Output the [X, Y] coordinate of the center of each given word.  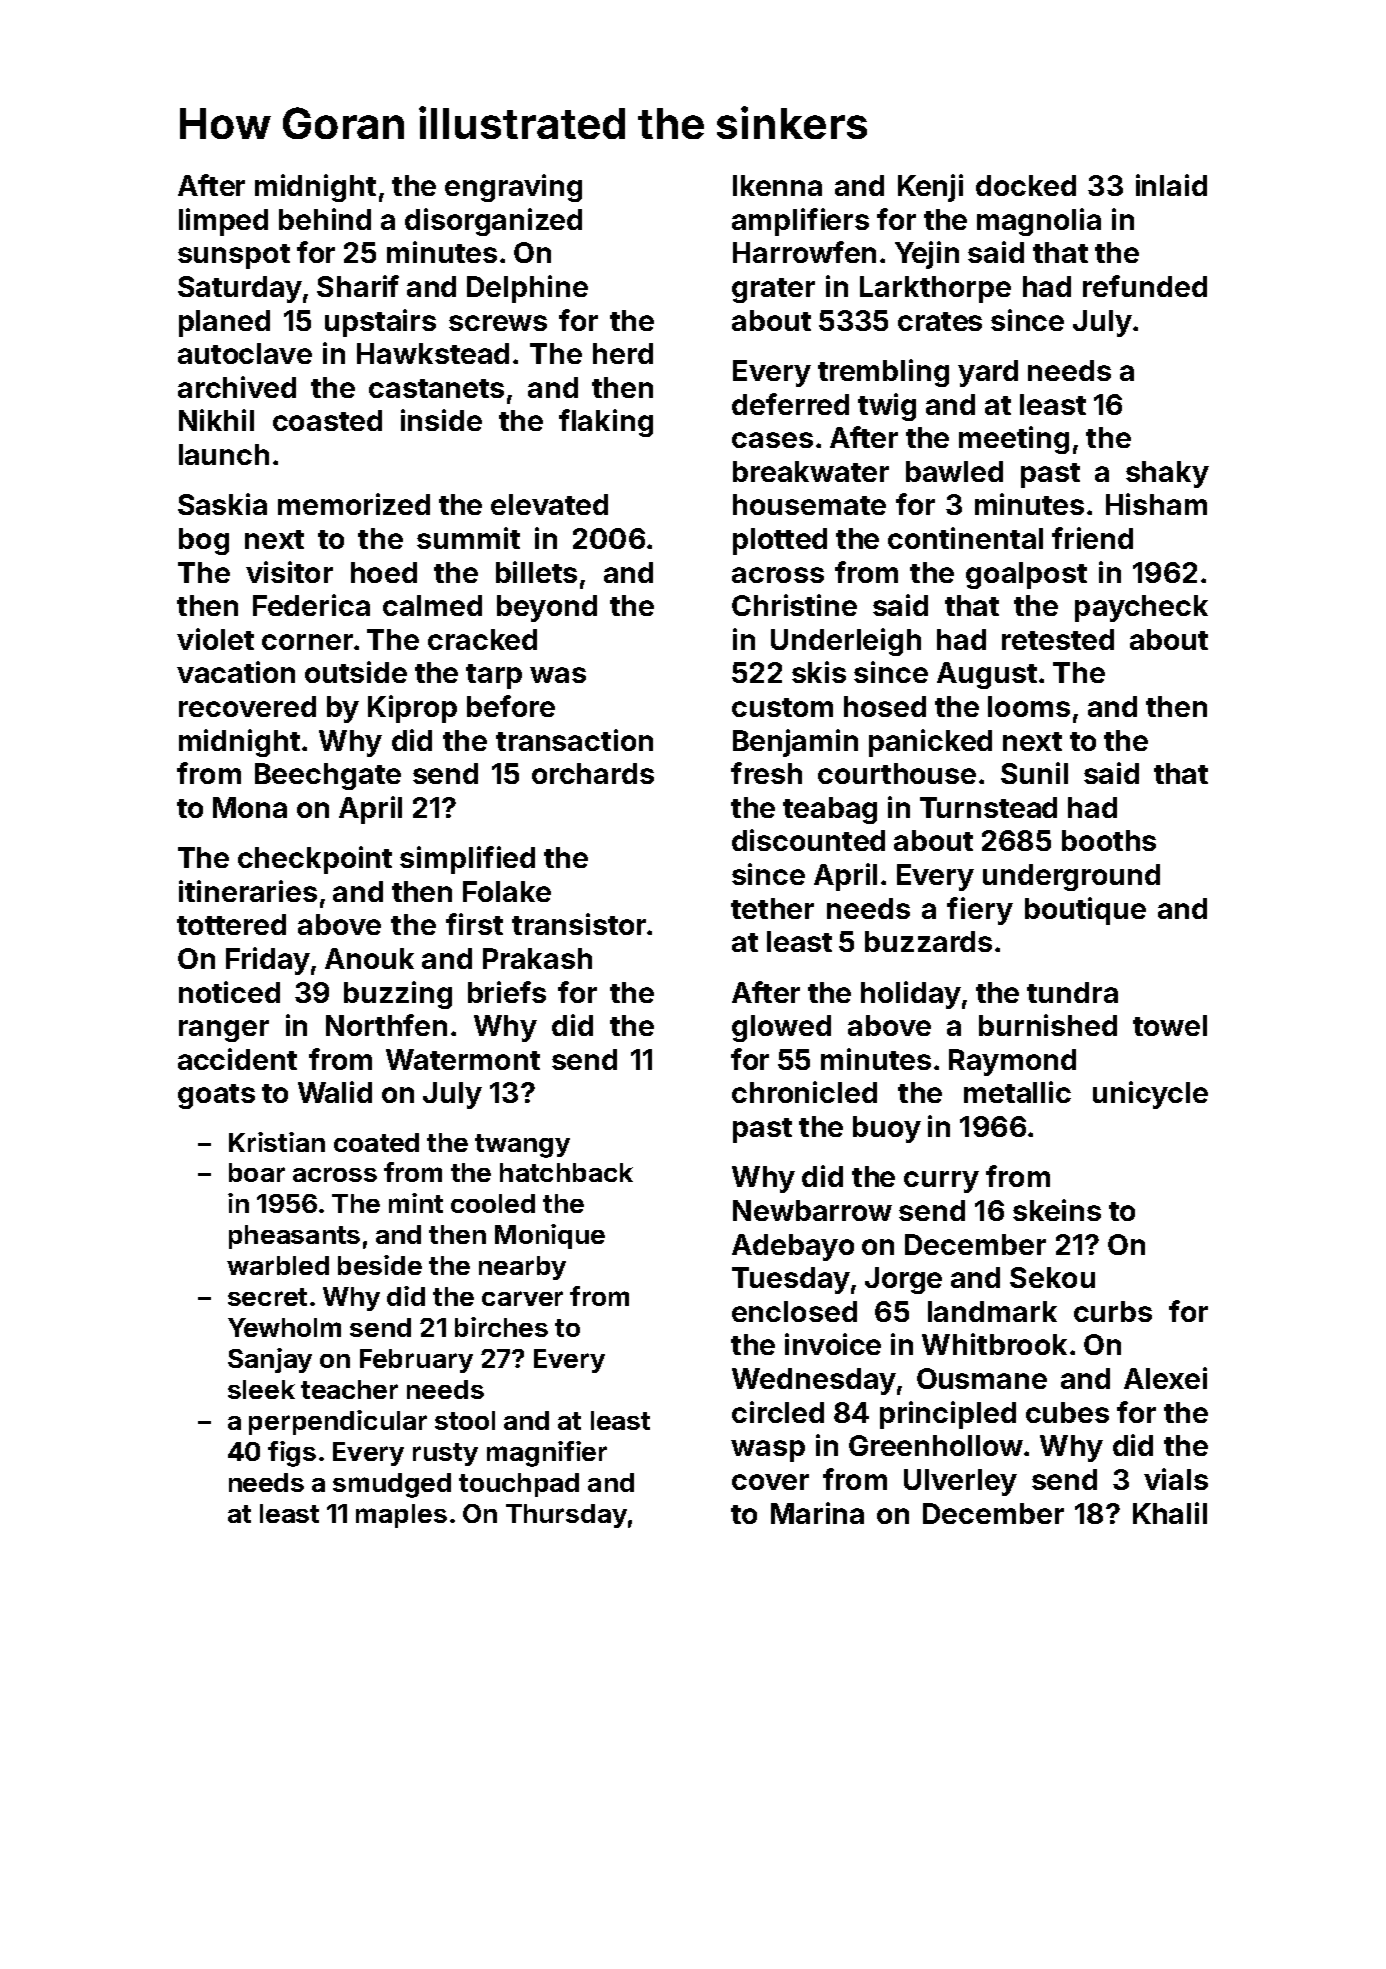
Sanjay [270, 1360]
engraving [513, 188]
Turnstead [988, 807]
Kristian [277, 1142]
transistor [579, 924]
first [474, 924]
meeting [1014, 440]
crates [940, 321]
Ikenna [777, 185]
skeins [1057, 1210]
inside [441, 420]
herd [623, 353]
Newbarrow [812, 1210]
